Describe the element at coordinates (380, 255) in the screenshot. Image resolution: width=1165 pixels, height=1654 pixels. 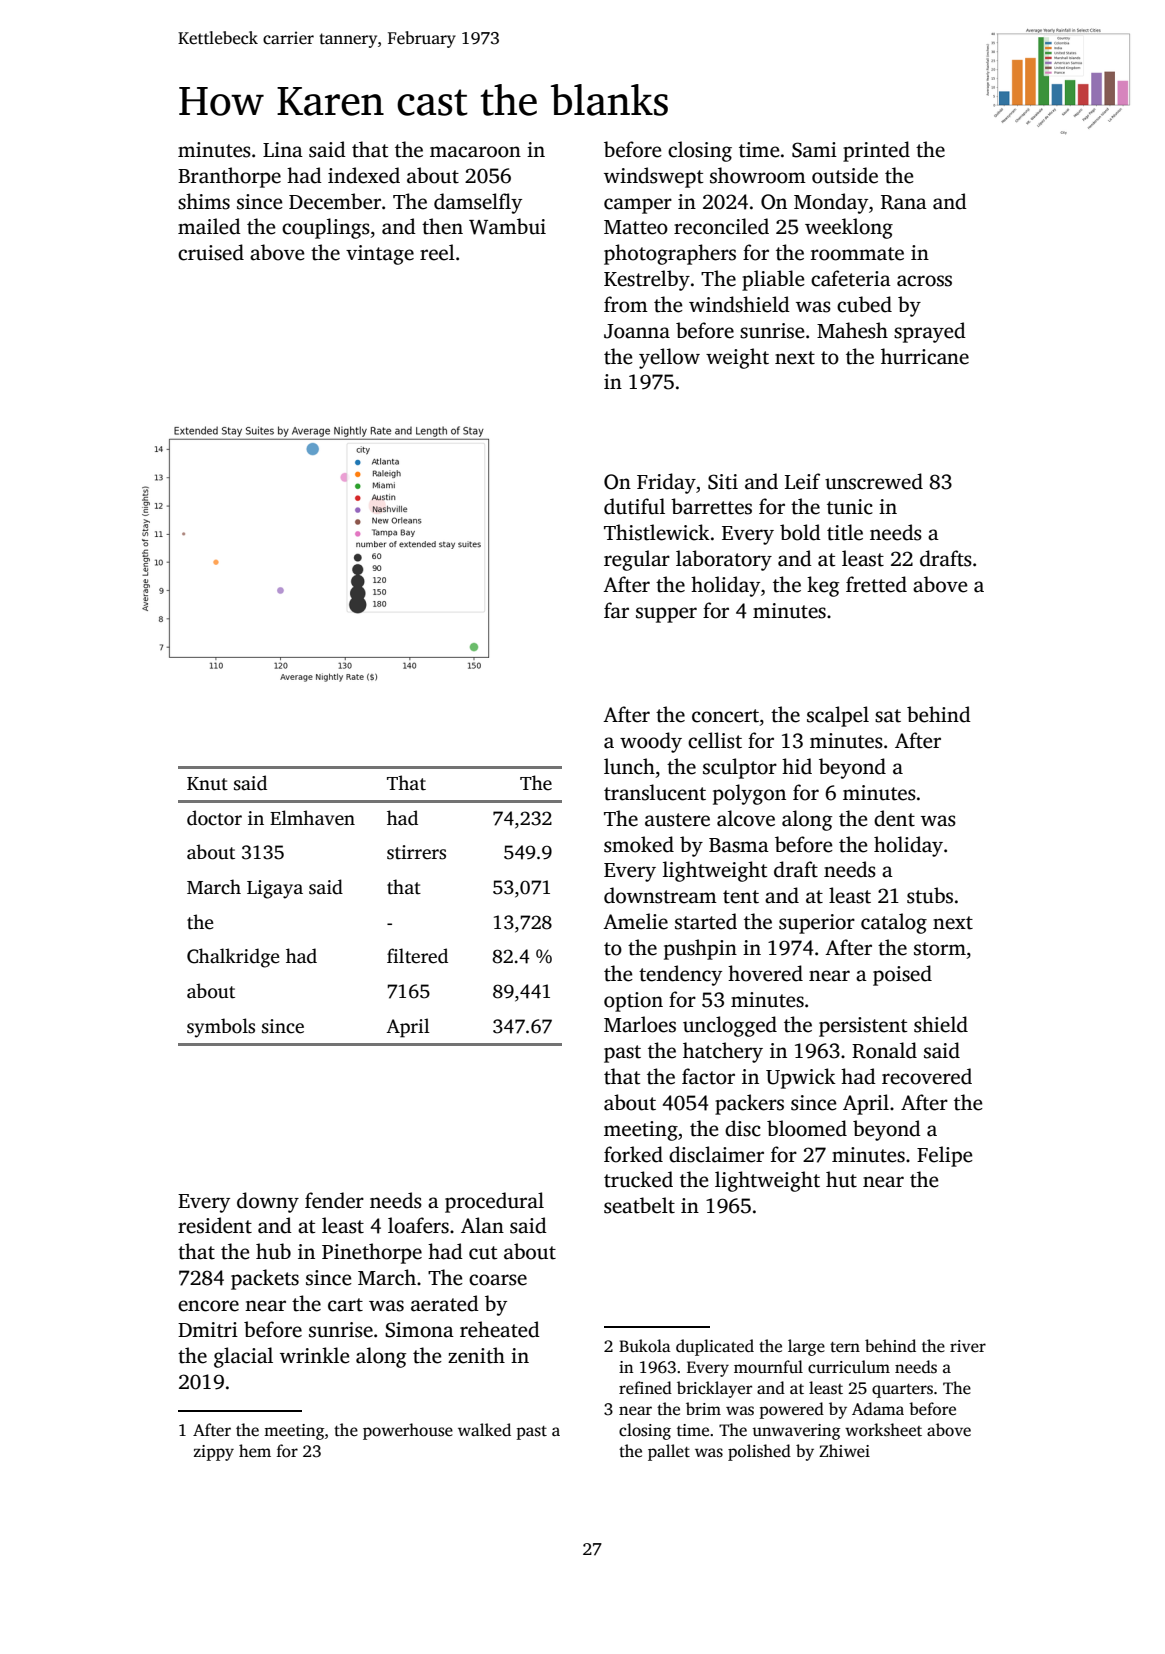
I see `vintage` at that location.
